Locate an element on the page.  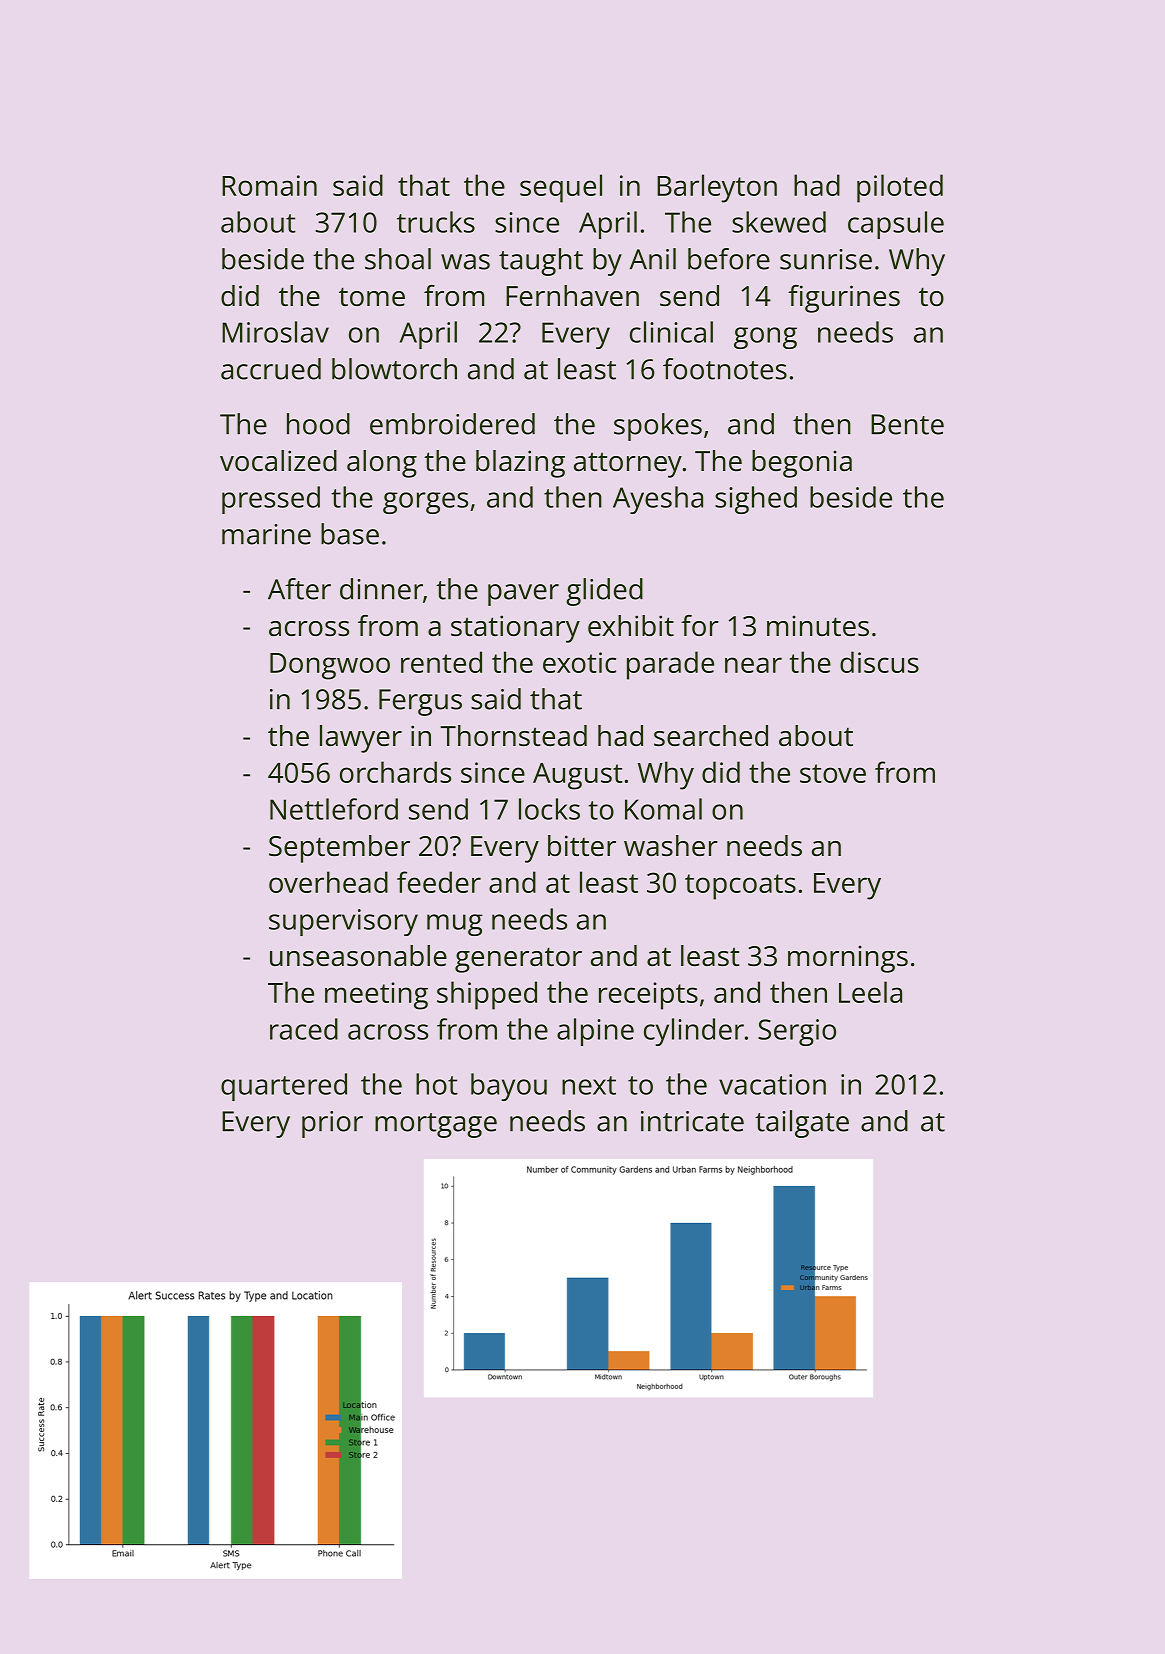
blazing is located at coordinates (520, 464).
